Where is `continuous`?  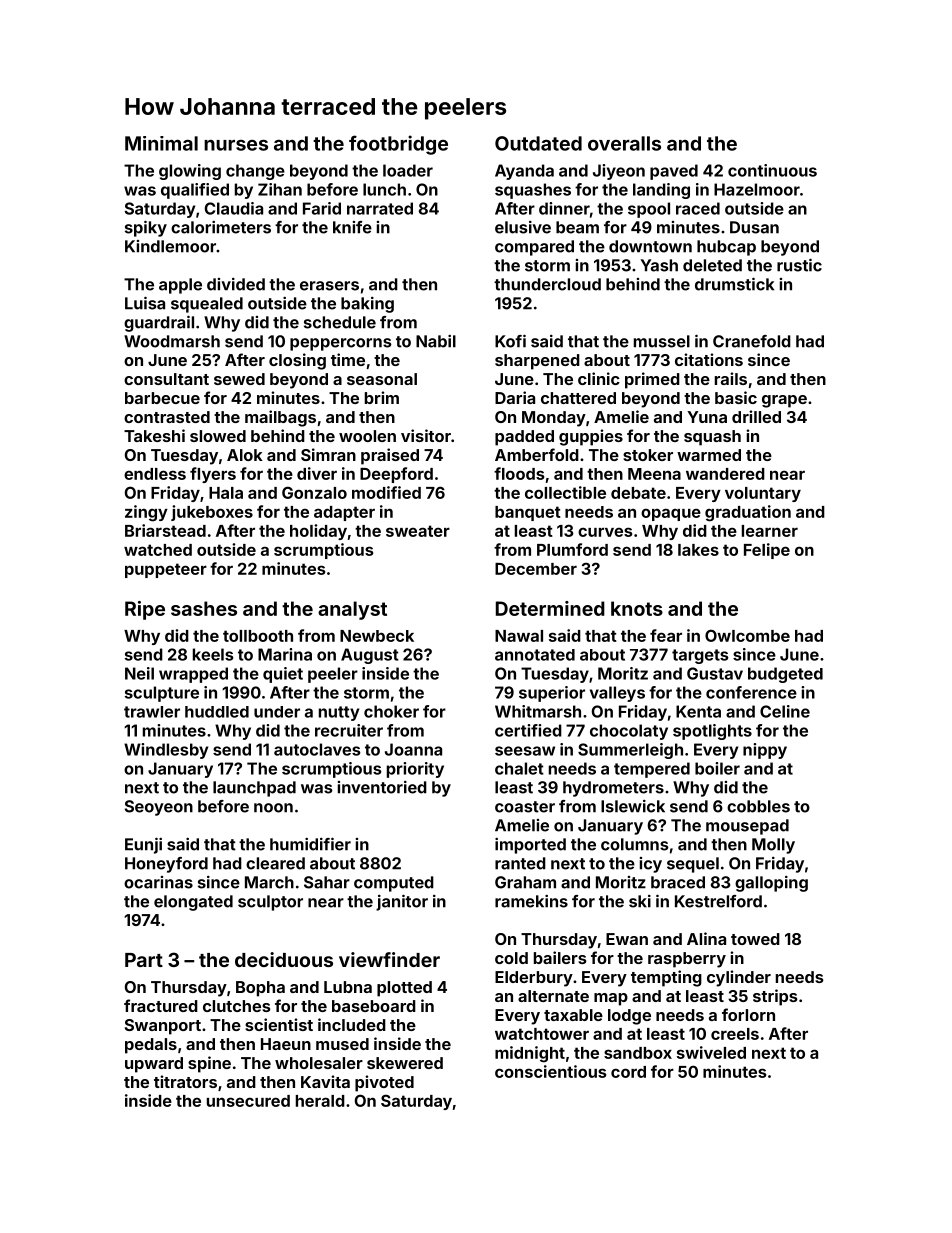
continuous is located at coordinates (772, 170).
